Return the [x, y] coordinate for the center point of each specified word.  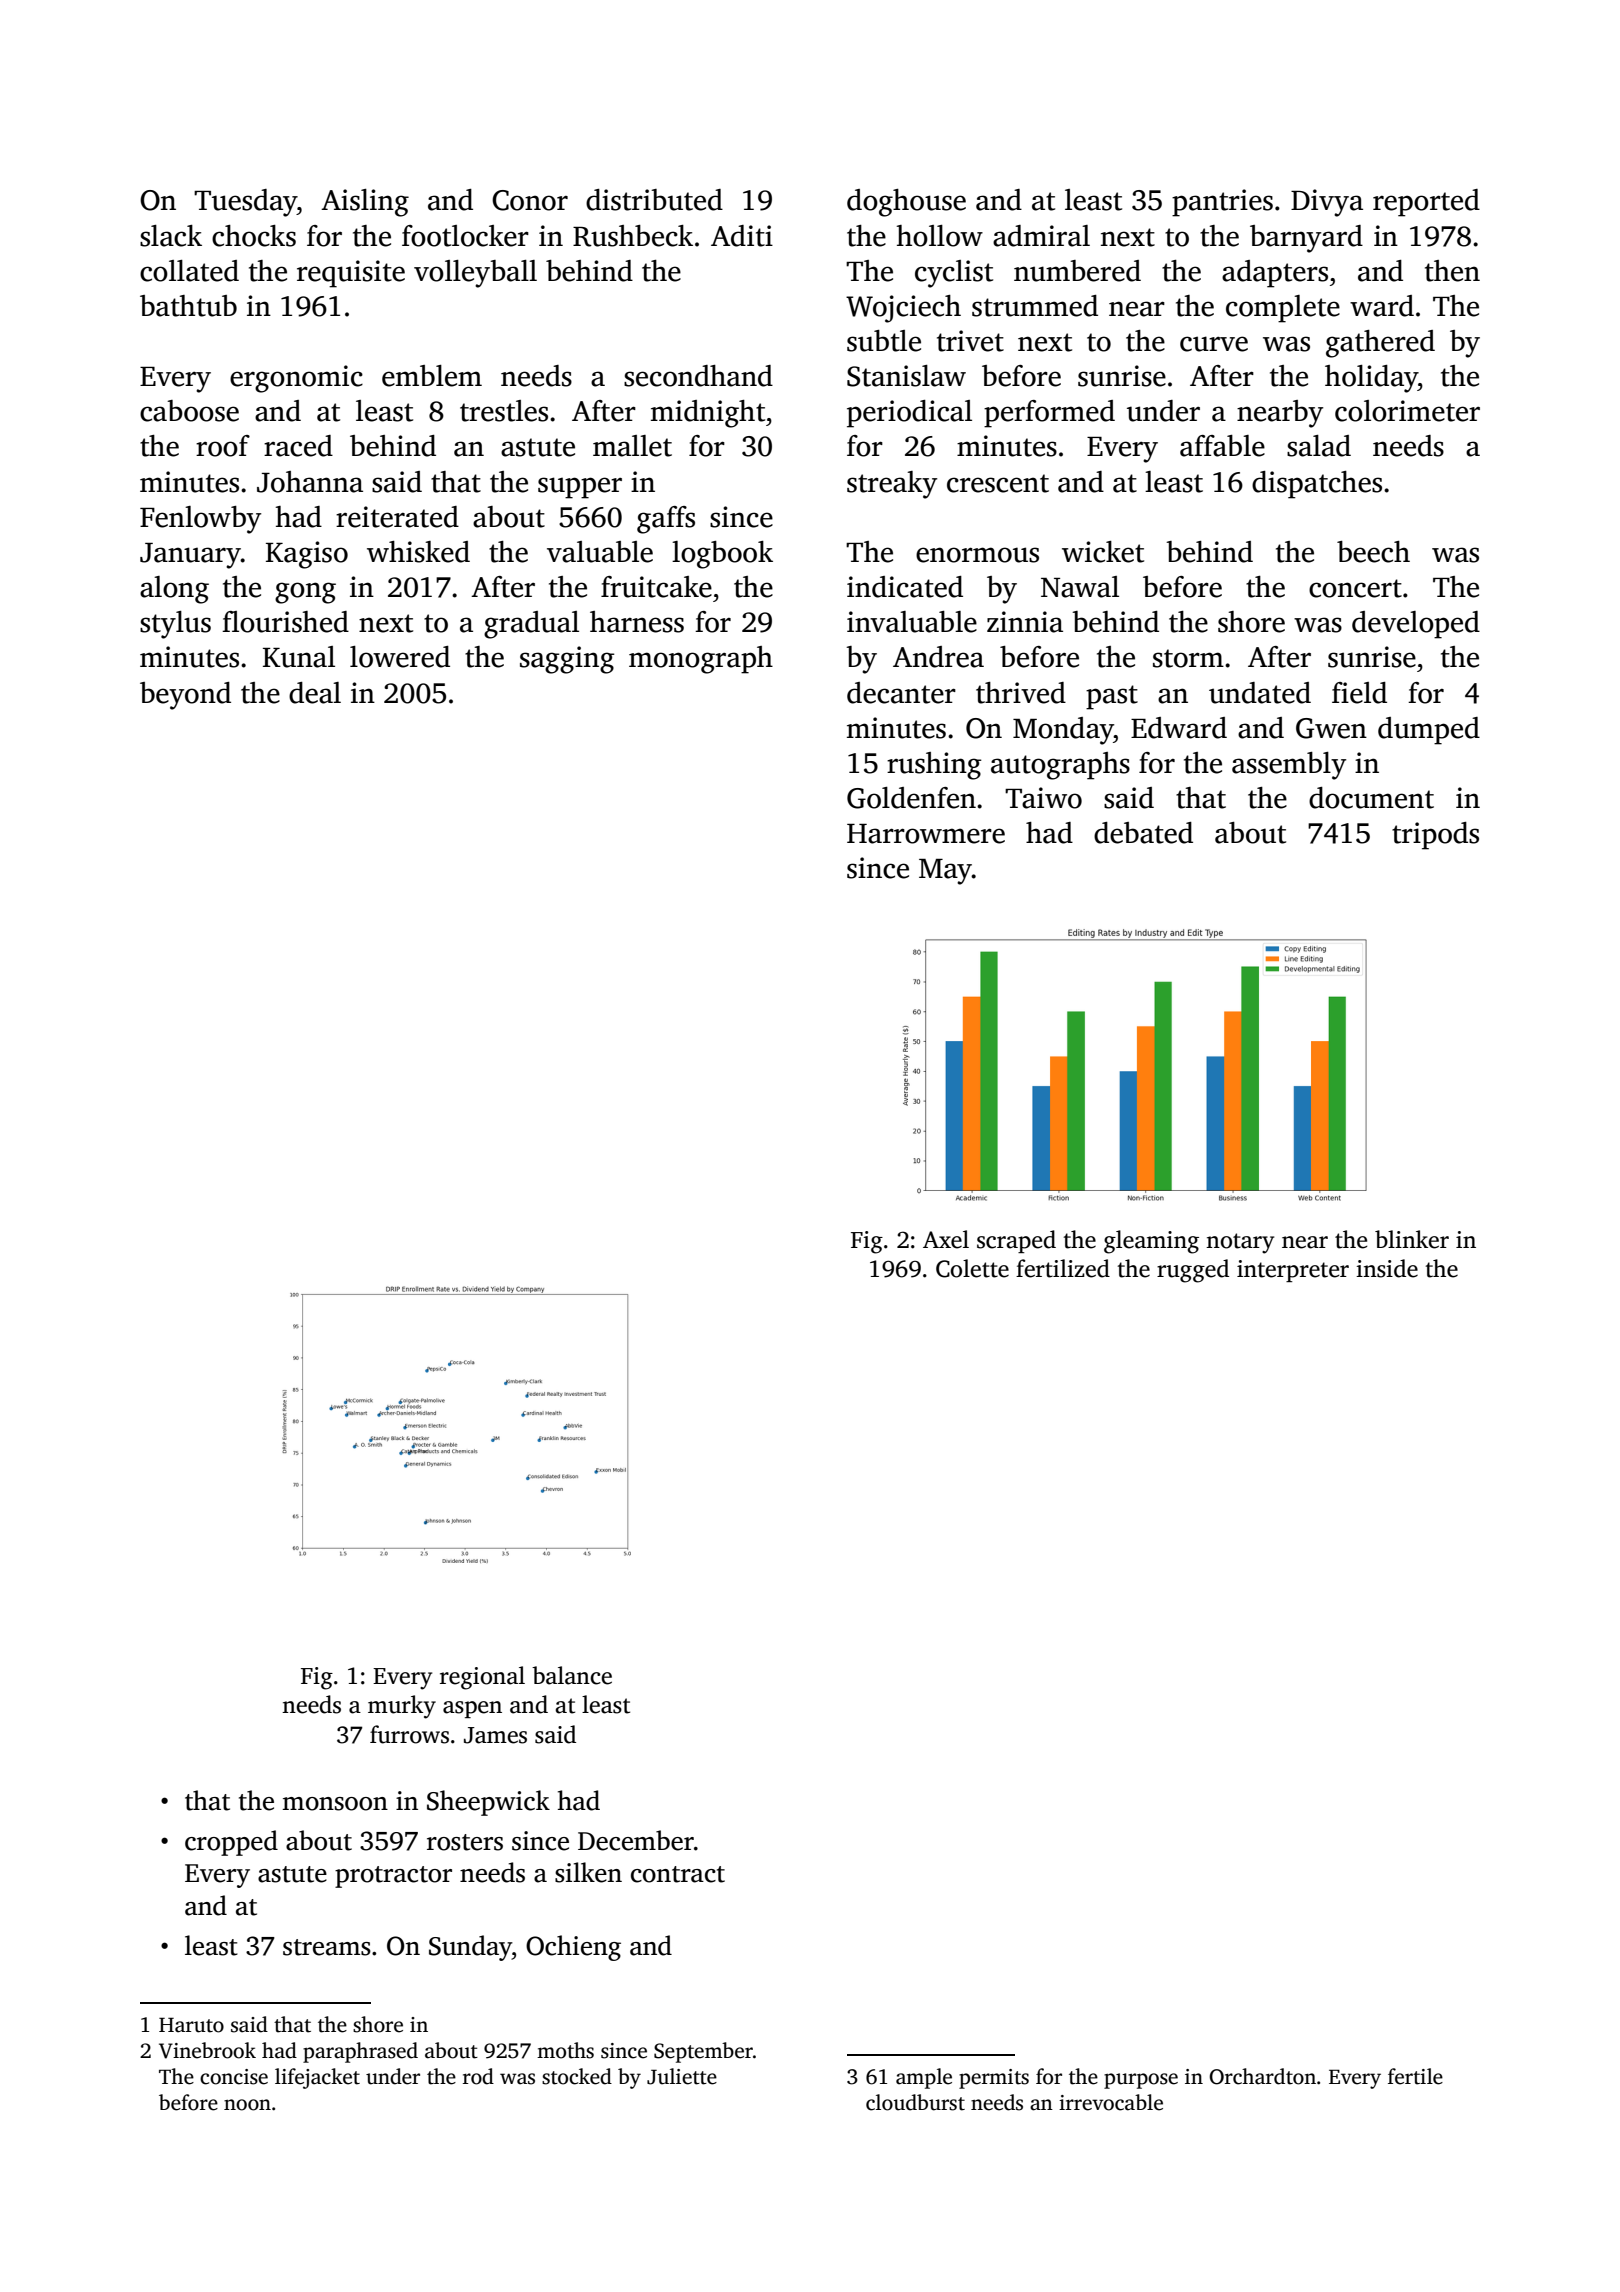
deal [315, 693]
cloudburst [915, 2102]
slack [171, 236]
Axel [946, 1239]
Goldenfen [911, 798]
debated [1143, 833]
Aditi [742, 236]
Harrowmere [926, 834]
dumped [1429, 731]
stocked [577, 2076]
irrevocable [1111, 2102]
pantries [1222, 203]
